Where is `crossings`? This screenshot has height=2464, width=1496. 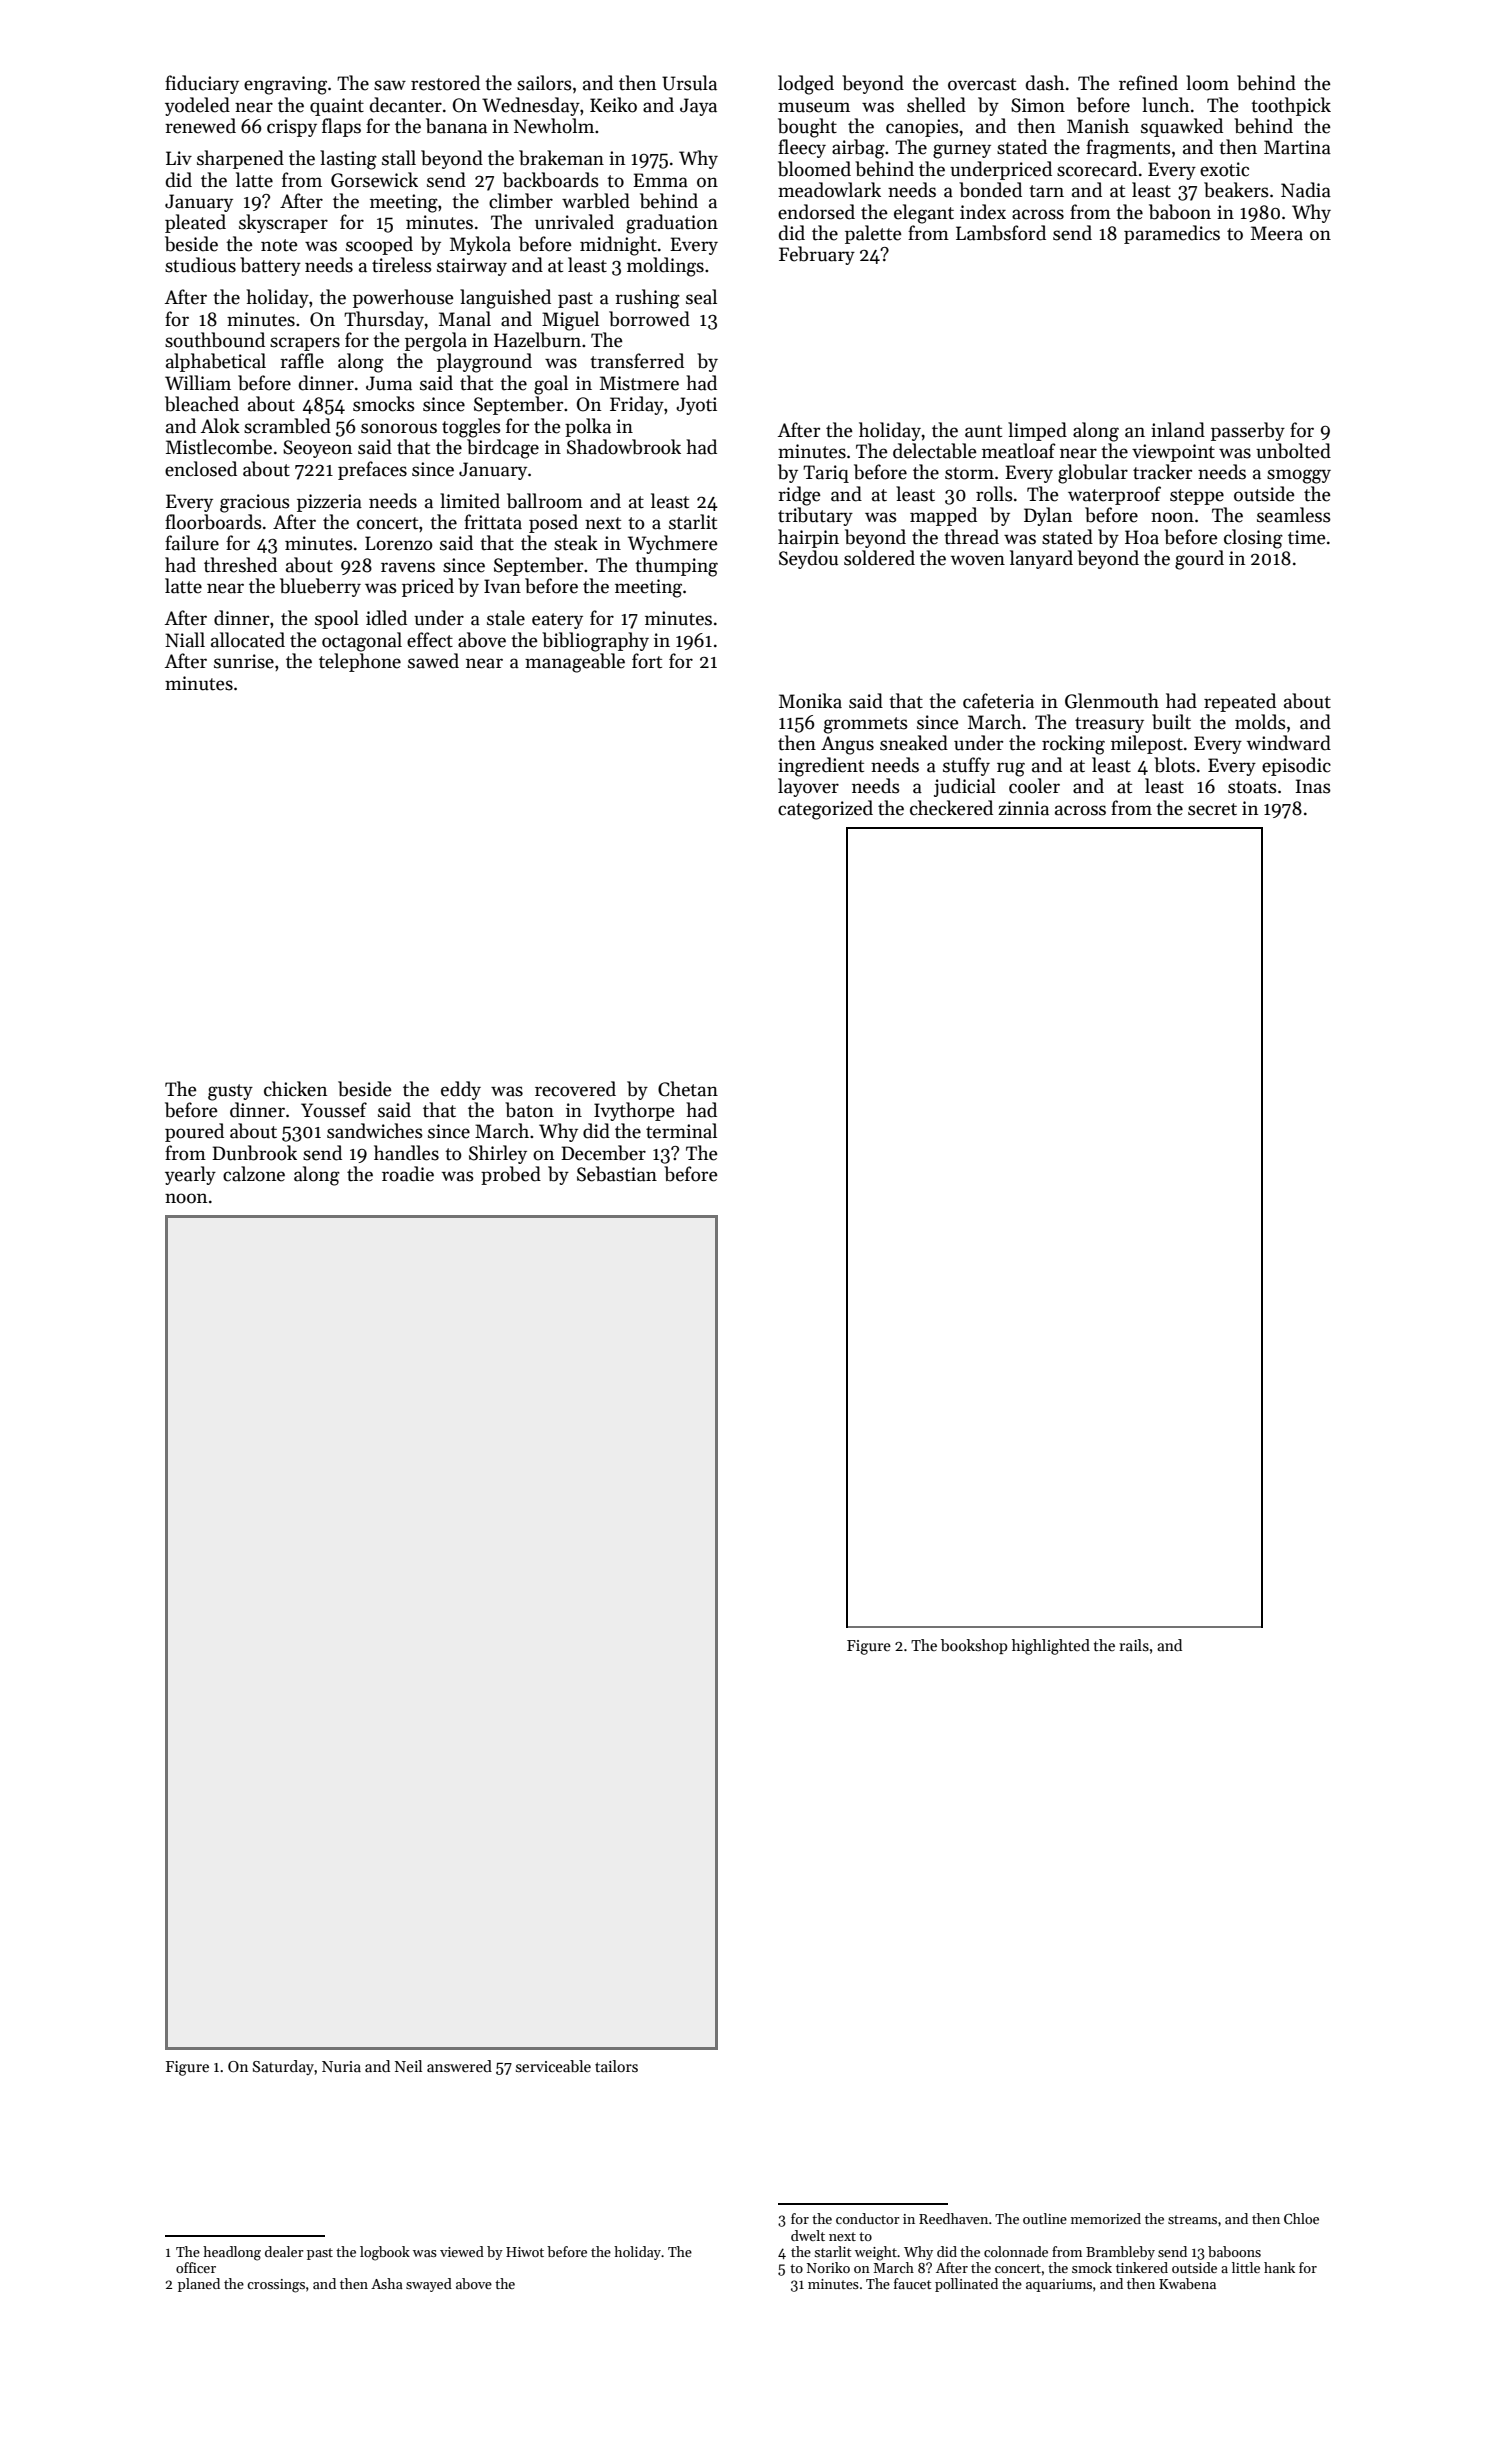
crossings is located at coordinates (276, 2286).
